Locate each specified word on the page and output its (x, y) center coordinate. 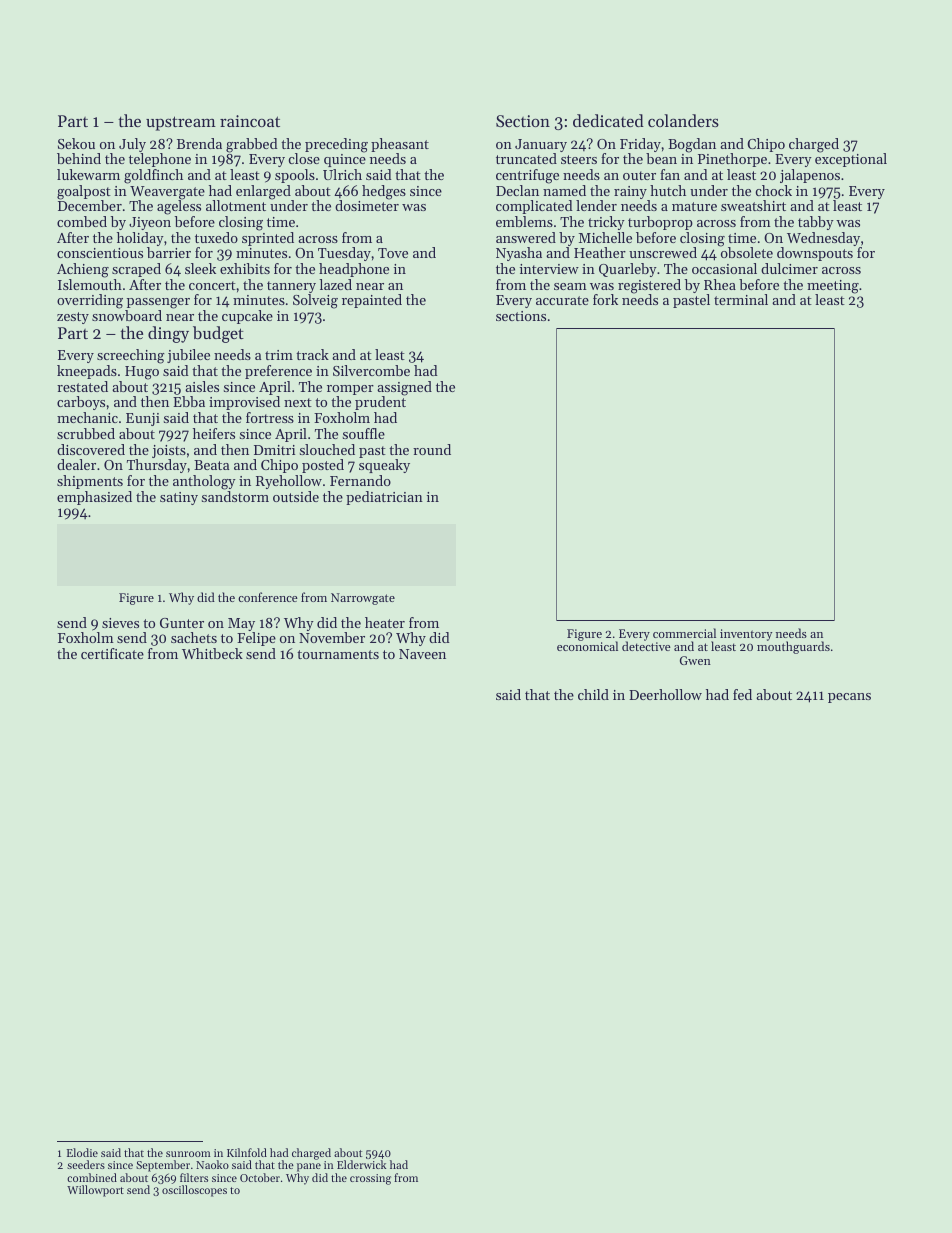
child (593, 694)
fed (742, 694)
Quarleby (628, 270)
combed (82, 221)
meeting (833, 287)
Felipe (256, 639)
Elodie (82, 1152)
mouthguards (793, 648)
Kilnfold (247, 1152)
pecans (849, 698)
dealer (76, 464)
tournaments (338, 654)
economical (587, 646)
